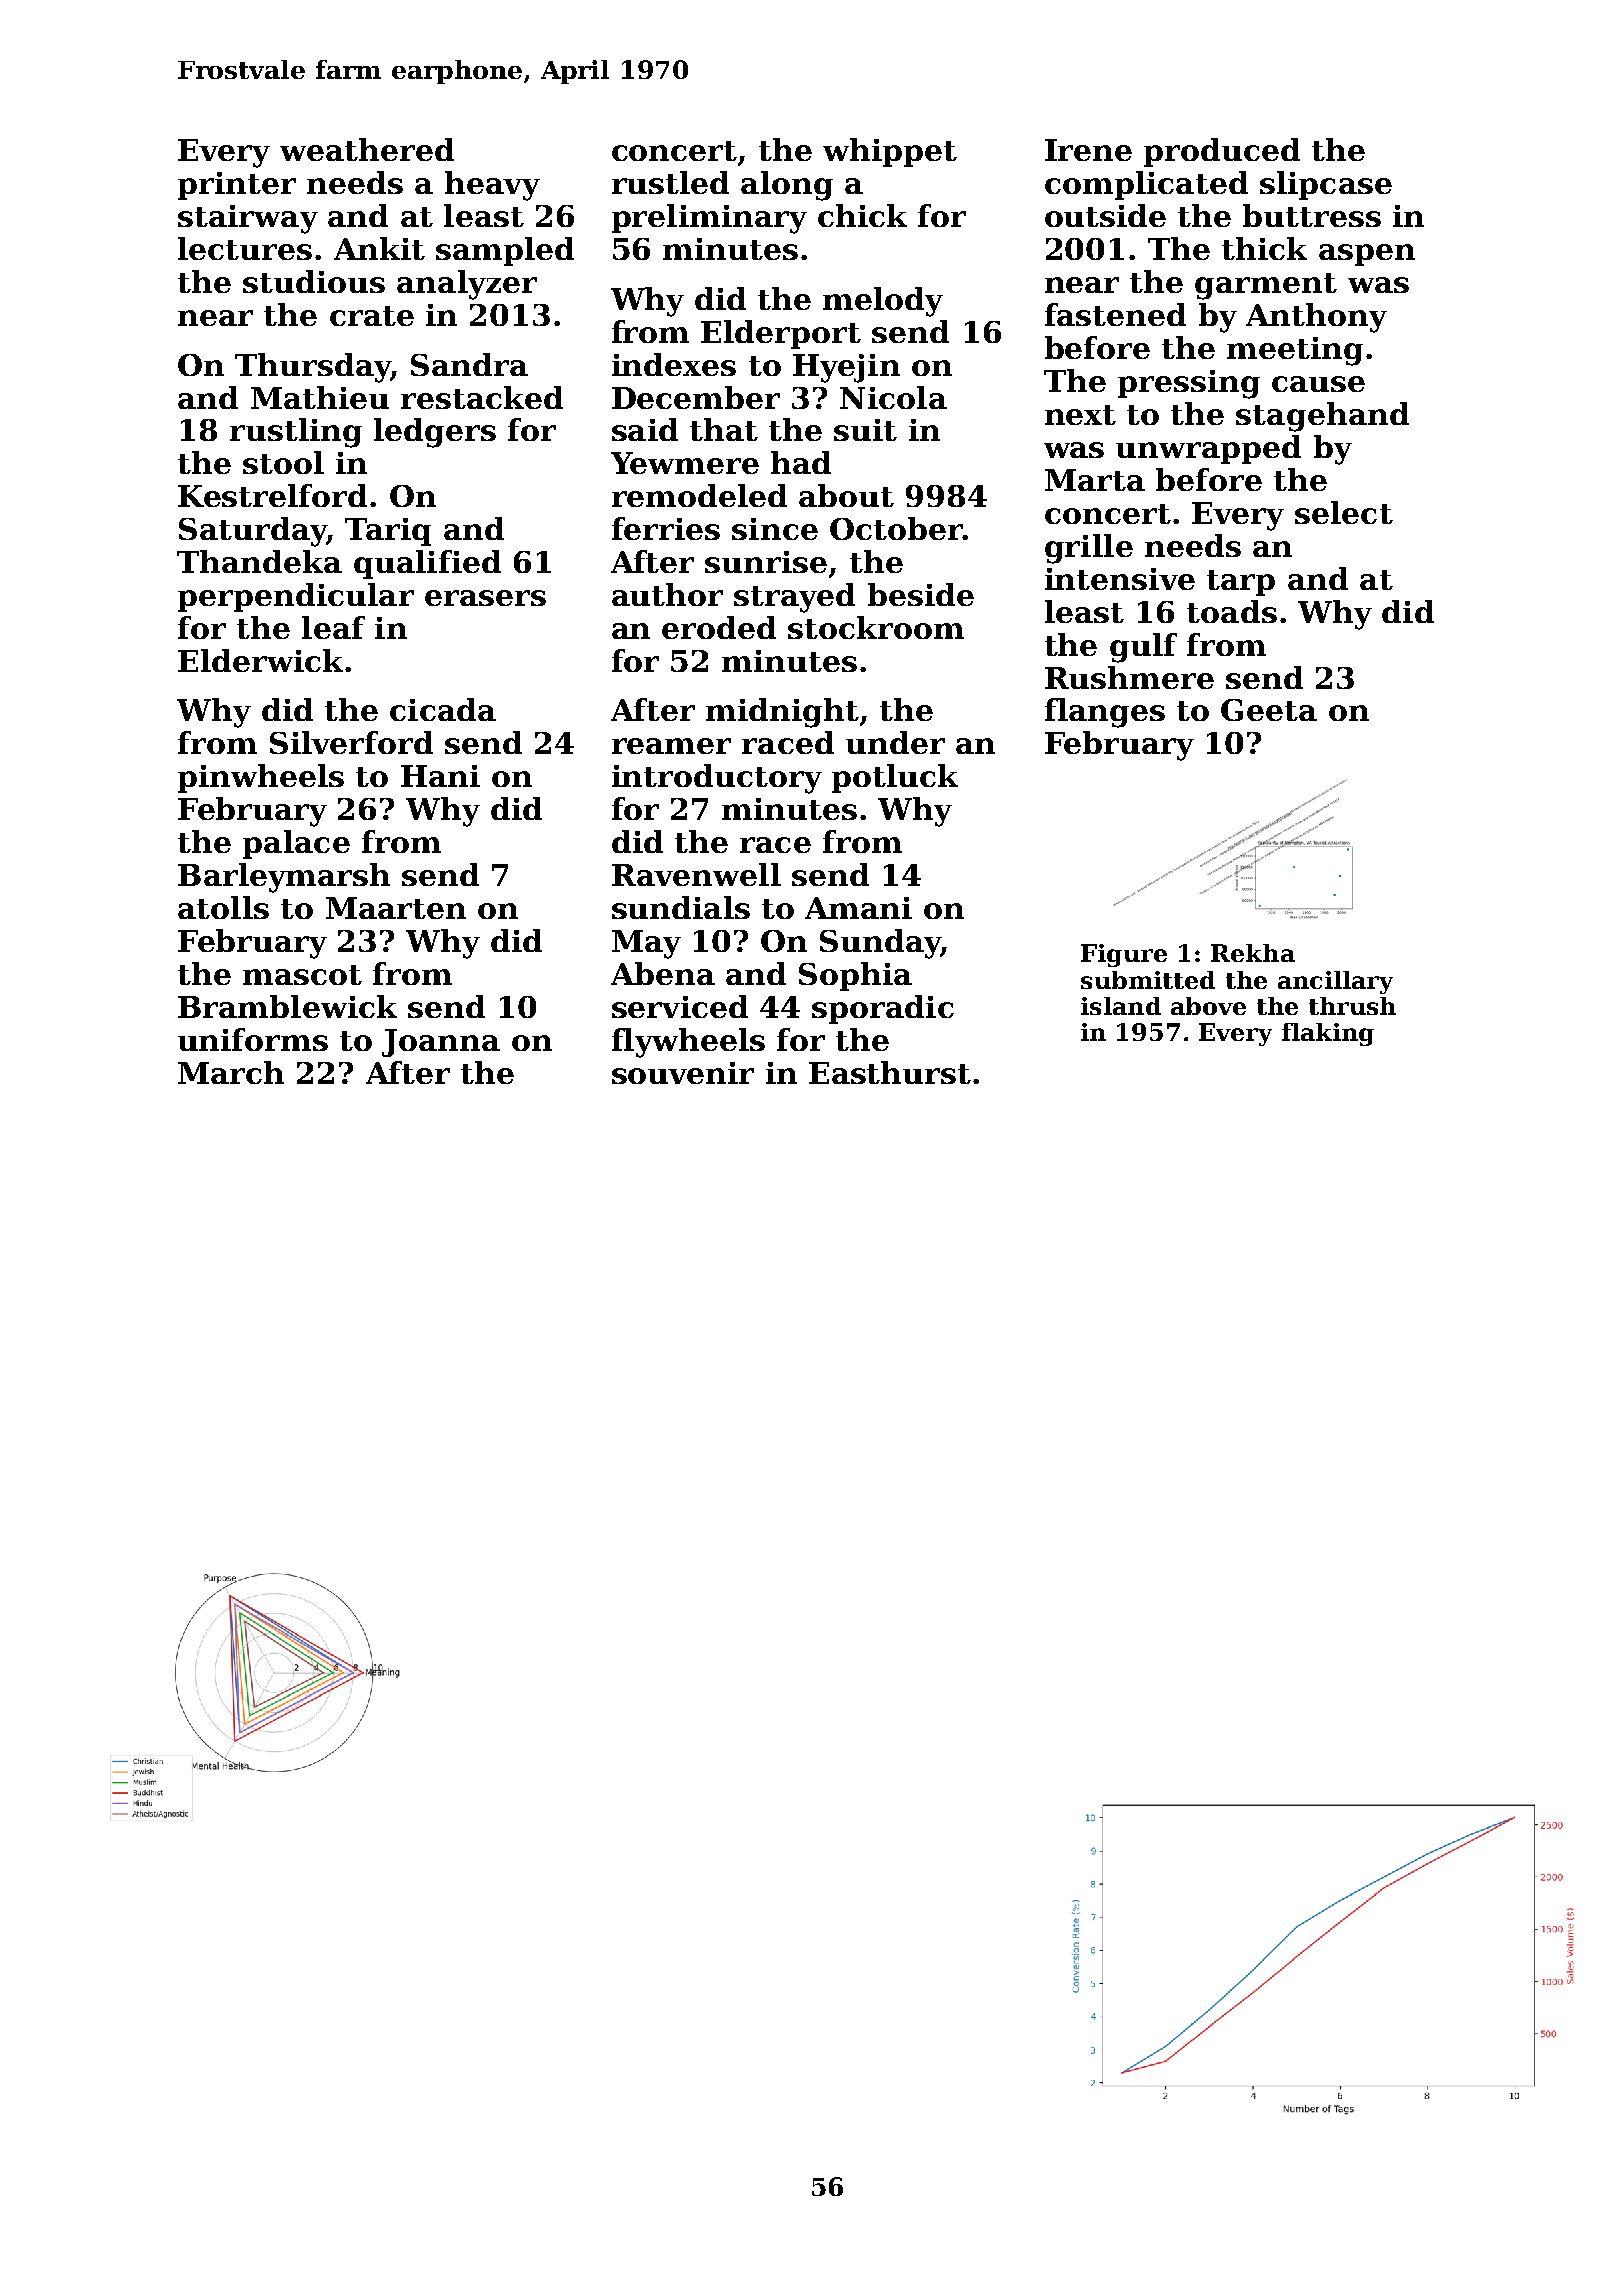 This page has height=2292, width=1620. What do you see at coordinates (781, 334) in the page?
I see `Elderport` at bounding box center [781, 334].
